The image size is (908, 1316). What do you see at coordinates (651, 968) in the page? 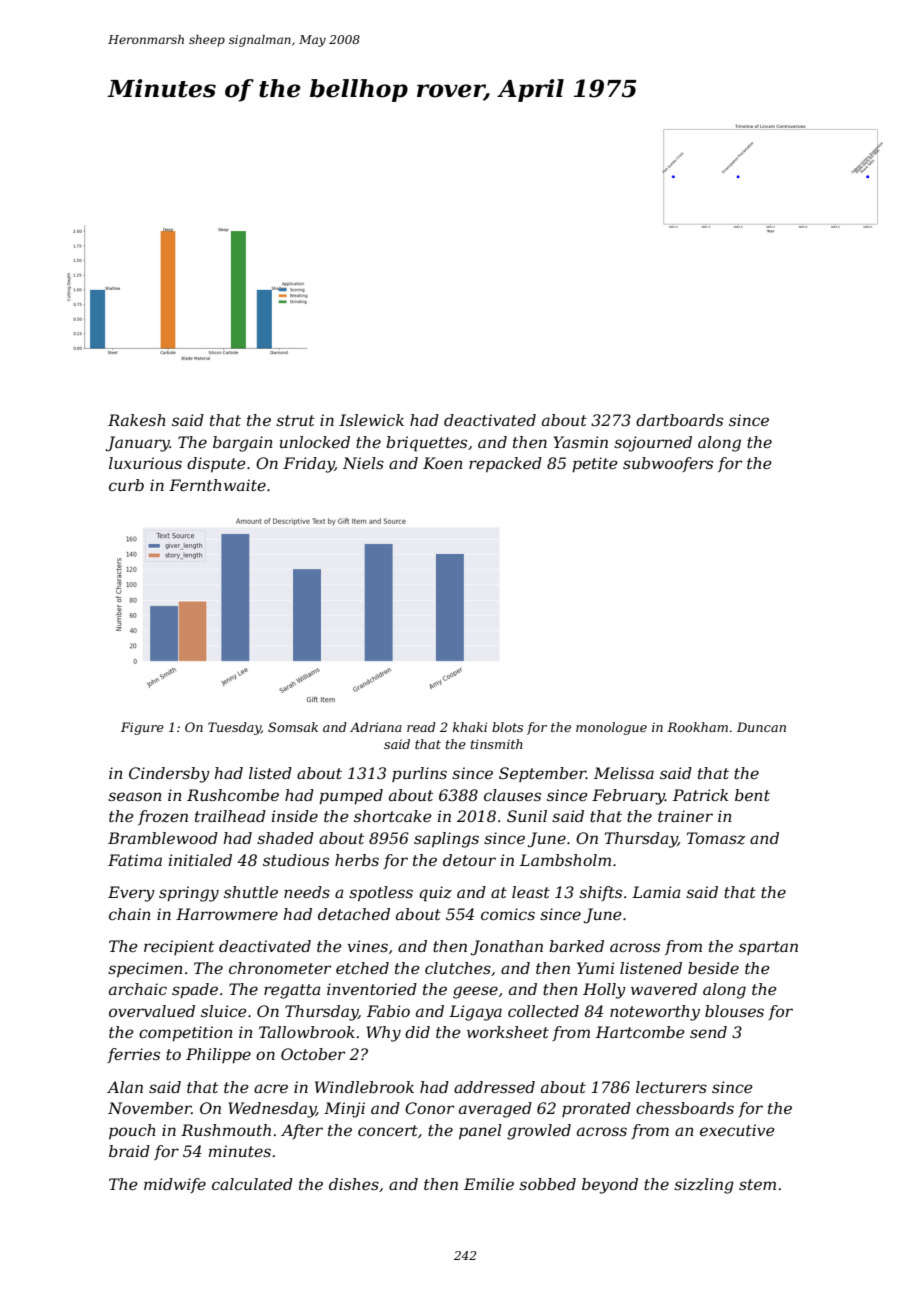
I see `listened` at bounding box center [651, 968].
